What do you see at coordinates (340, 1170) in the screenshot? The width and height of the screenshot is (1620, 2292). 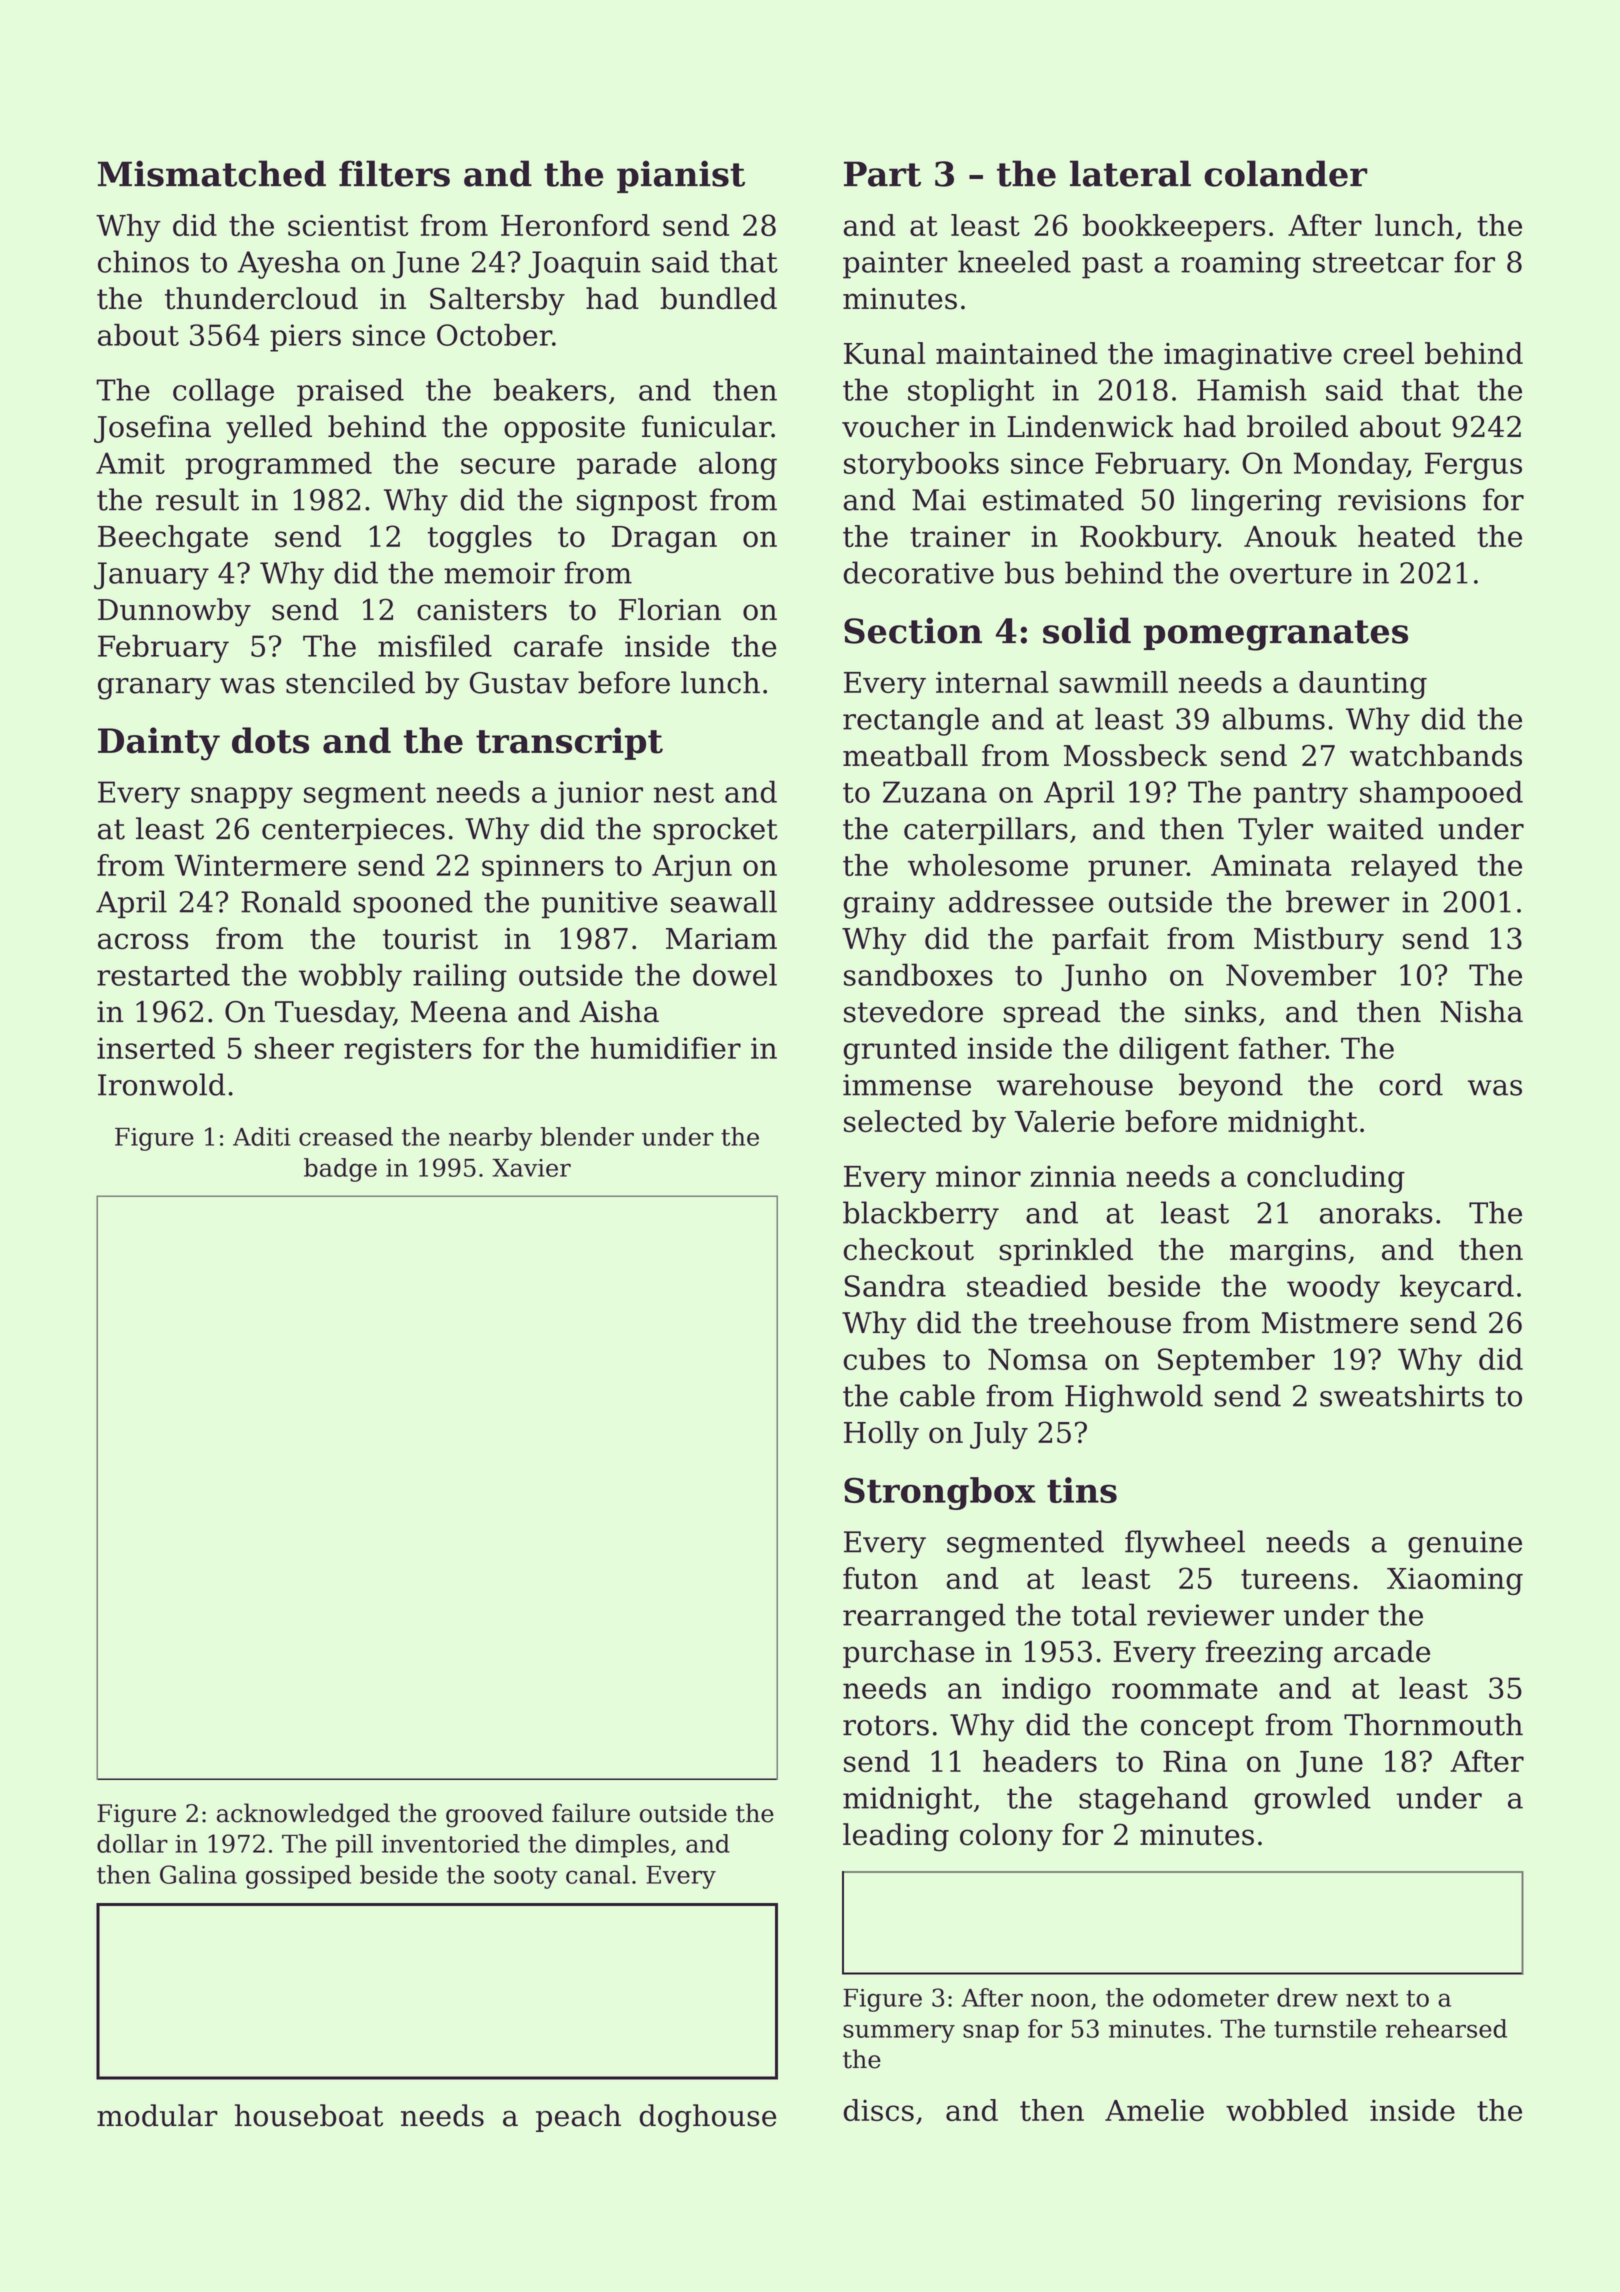 I see `badge` at bounding box center [340, 1170].
